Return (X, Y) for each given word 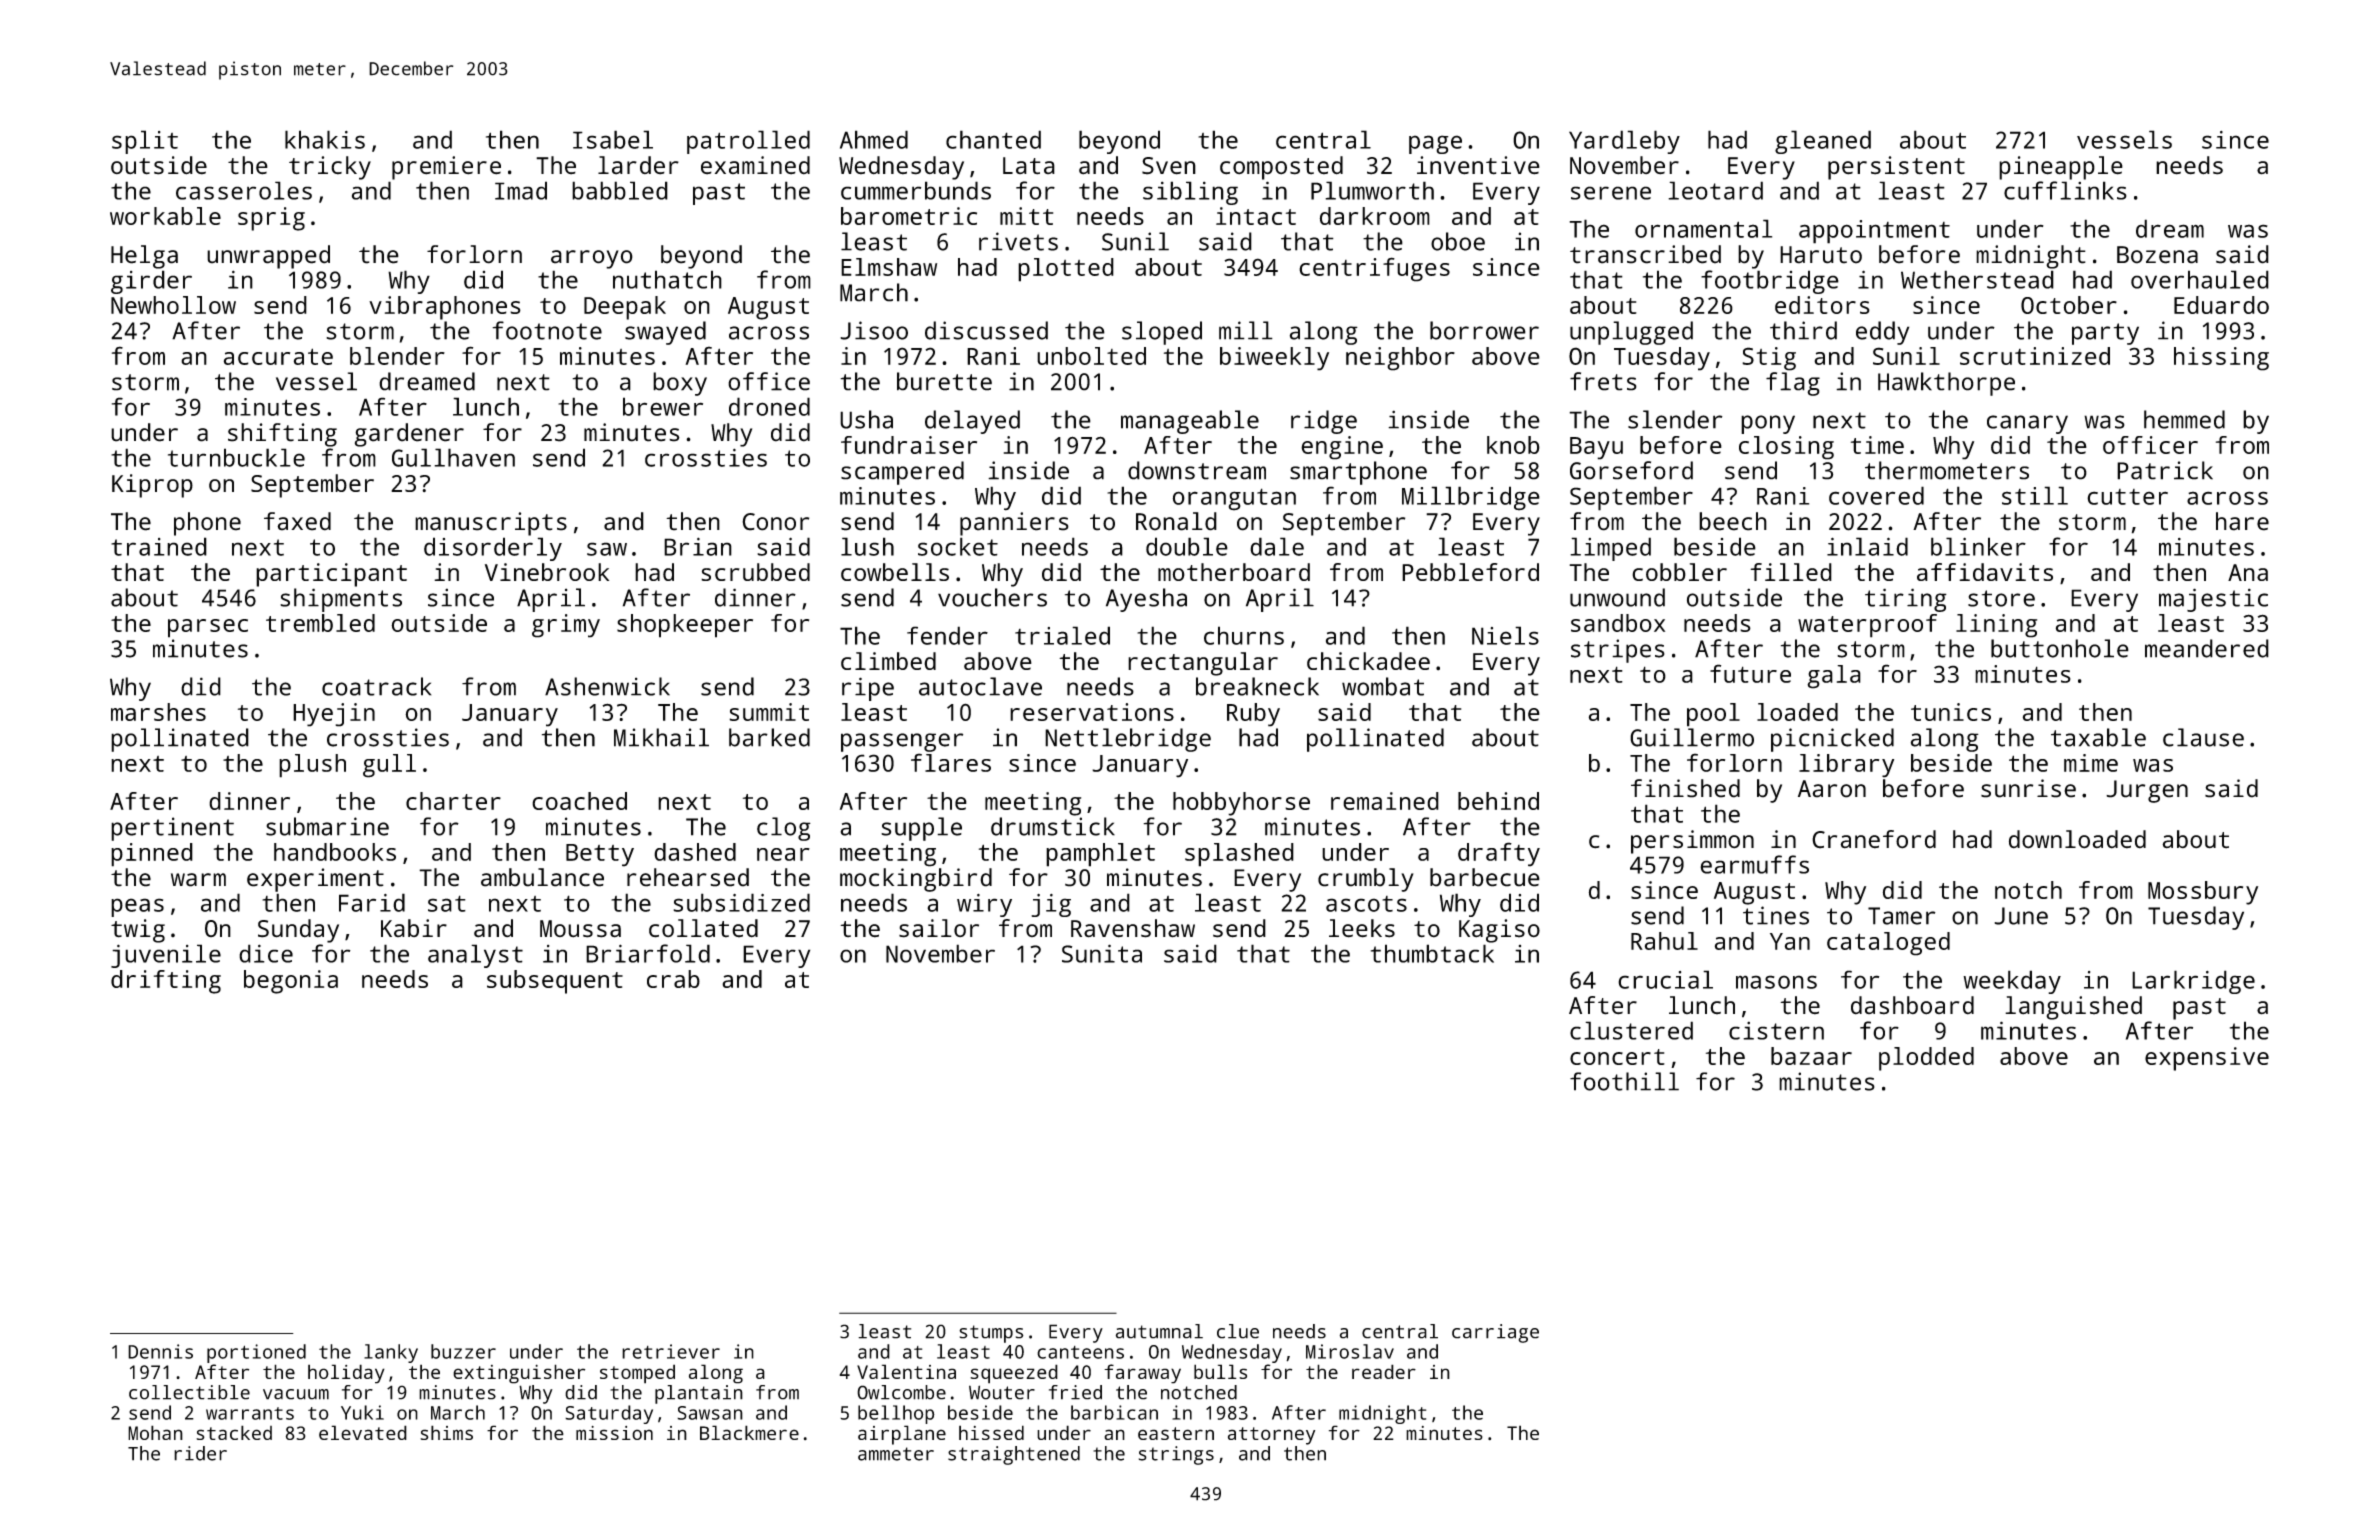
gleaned (1823, 142)
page (1435, 144)
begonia (291, 982)
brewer (663, 406)
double (1187, 546)
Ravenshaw (1133, 928)
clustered (1631, 1030)
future (1750, 673)
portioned (256, 1353)
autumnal (1159, 1331)
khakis (325, 139)
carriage (1495, 1333)
